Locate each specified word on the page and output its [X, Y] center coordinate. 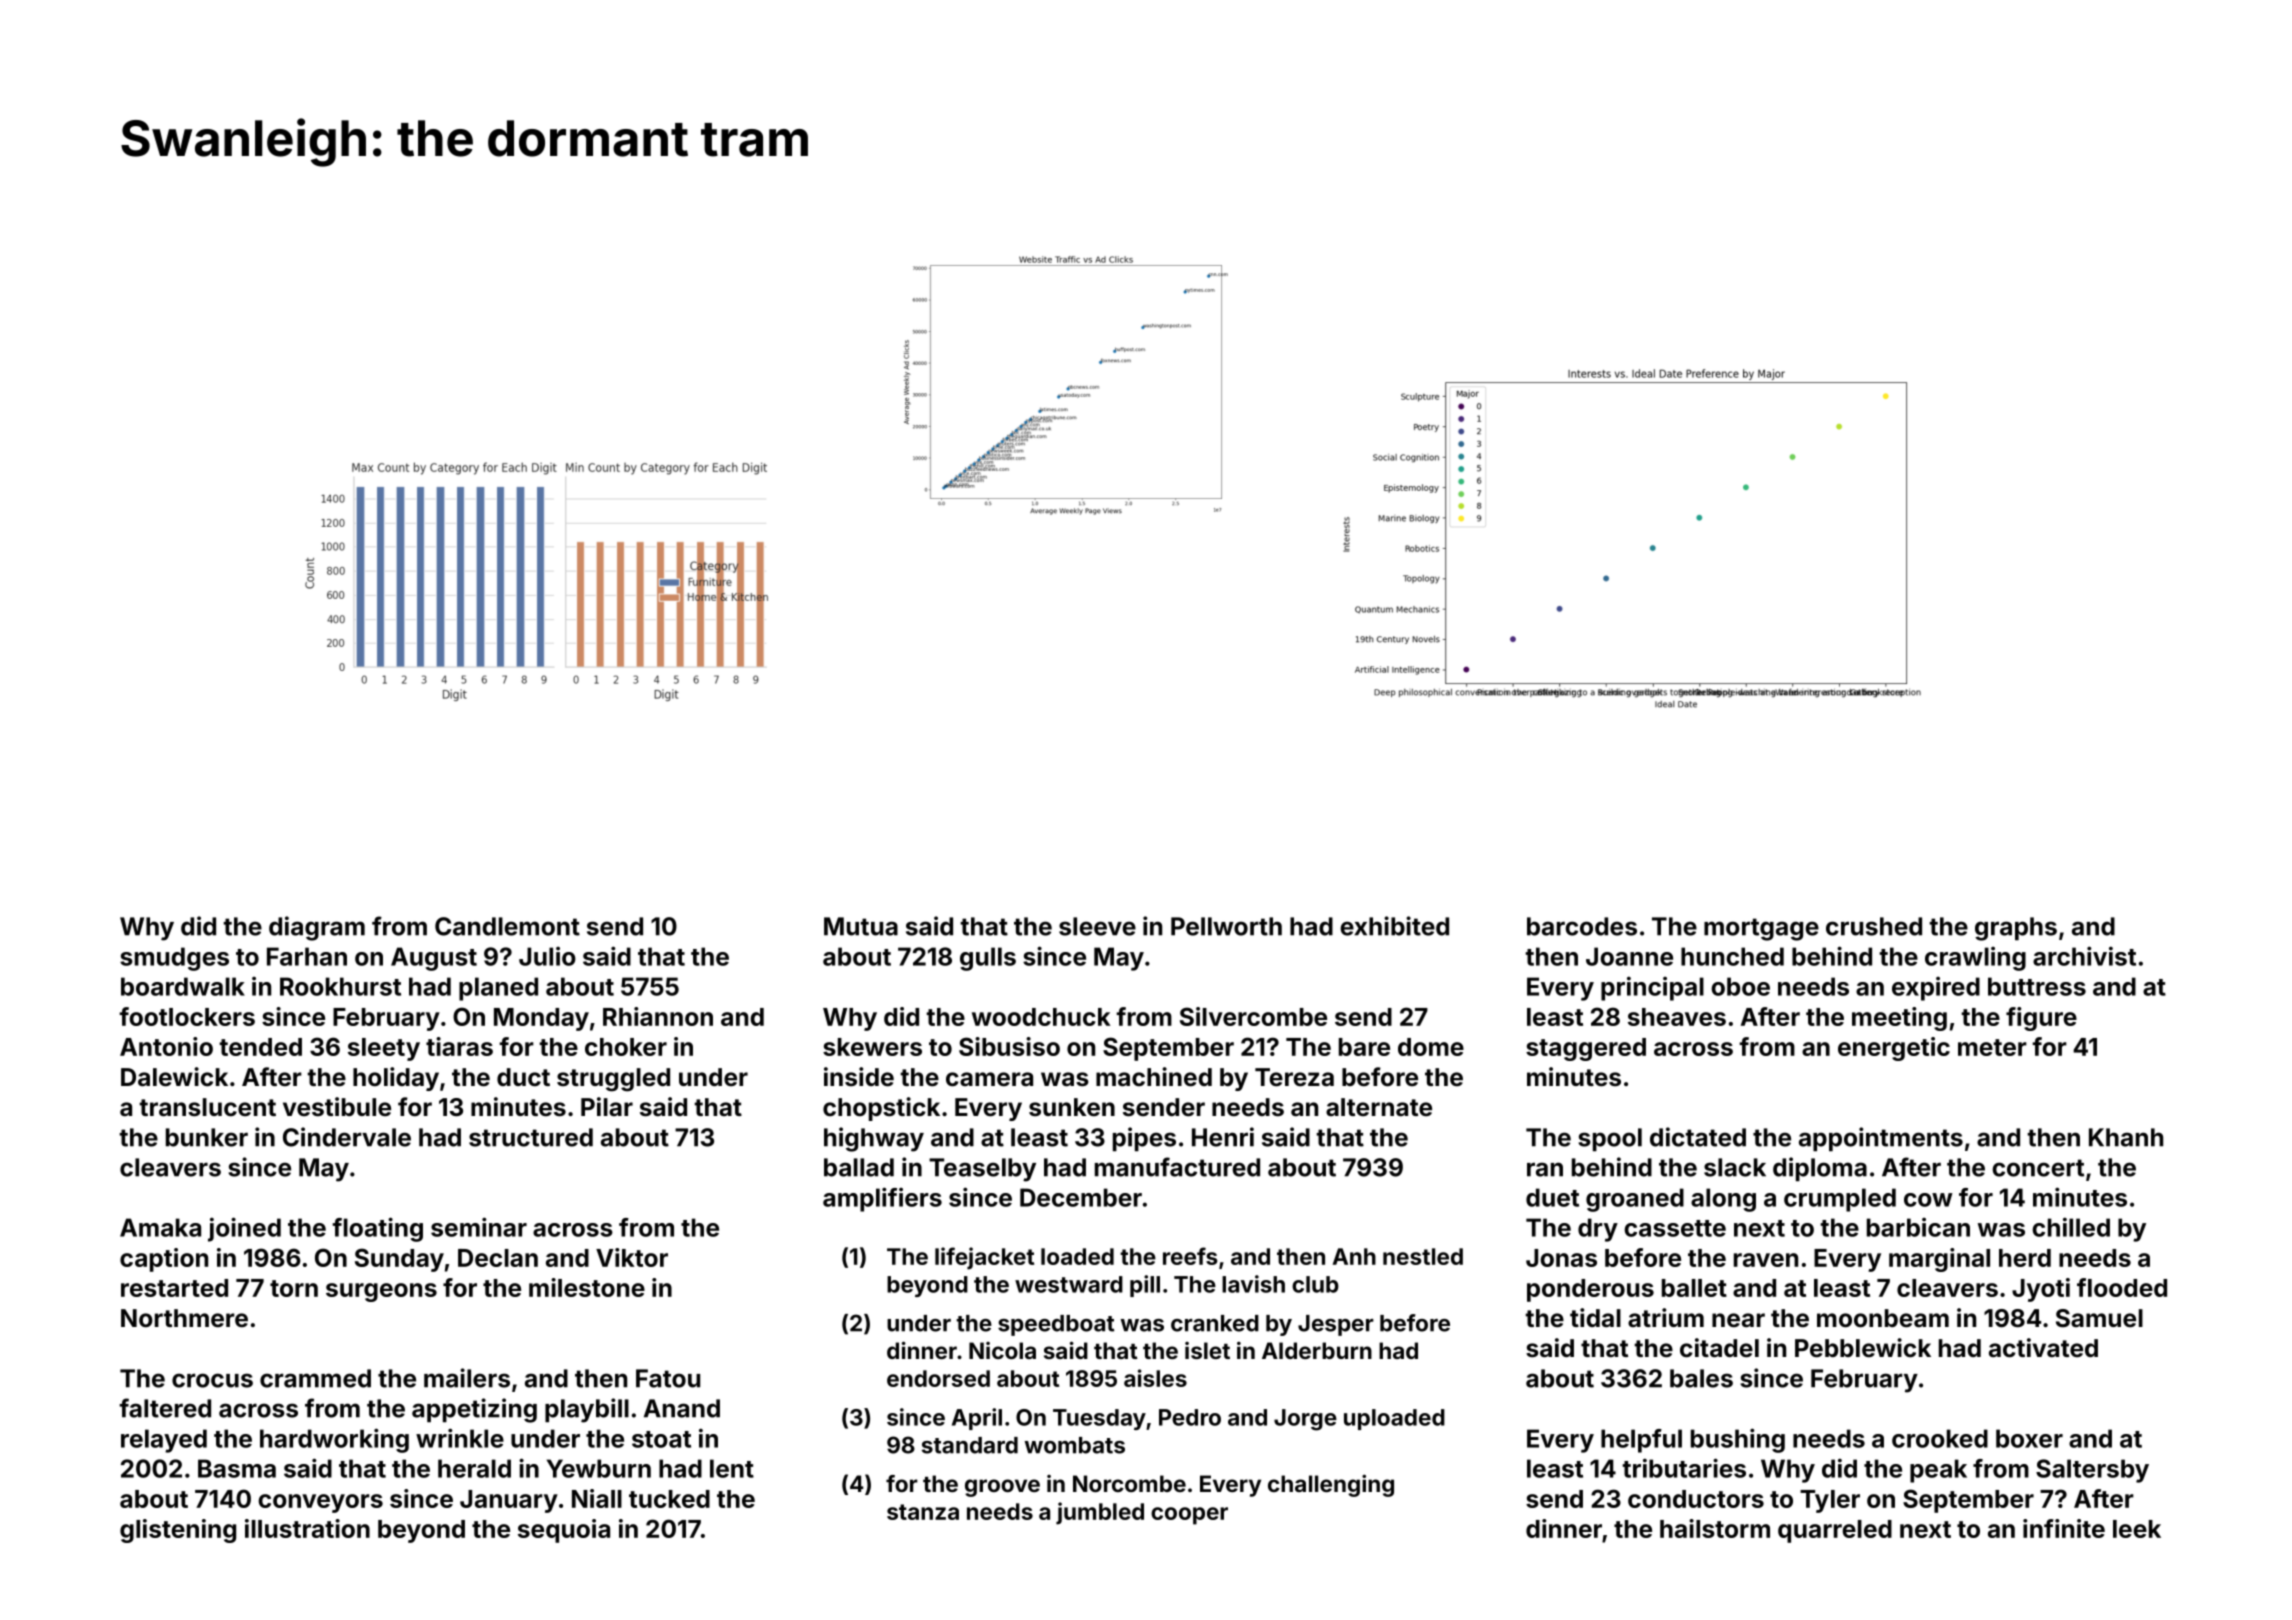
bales [1701, 1378]
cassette [1675, 1228]
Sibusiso [1009, 1046]
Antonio [166, 1046]
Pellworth [1226, 926]
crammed [315, 1378]
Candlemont [507, 926]
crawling [1975, 959]
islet [1207, 1350]
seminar [479, 1227]
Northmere [184, 1318]
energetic [1894, 1049]
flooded [2122, 1287]
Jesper [1336, 1325]
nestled [1423, 1256]
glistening [178, 1531]
